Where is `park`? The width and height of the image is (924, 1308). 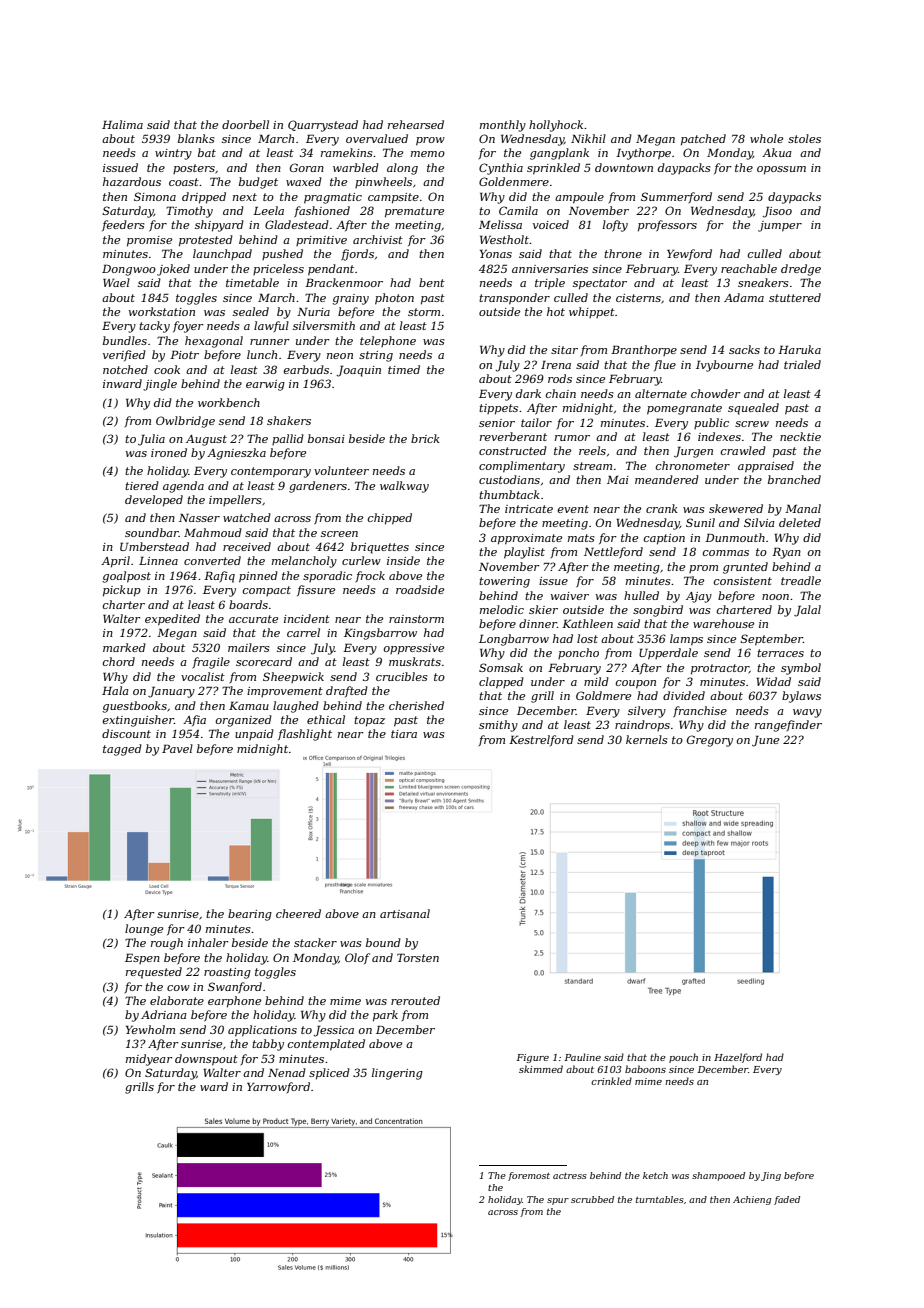 park is located at coordinates (385, 1016).
